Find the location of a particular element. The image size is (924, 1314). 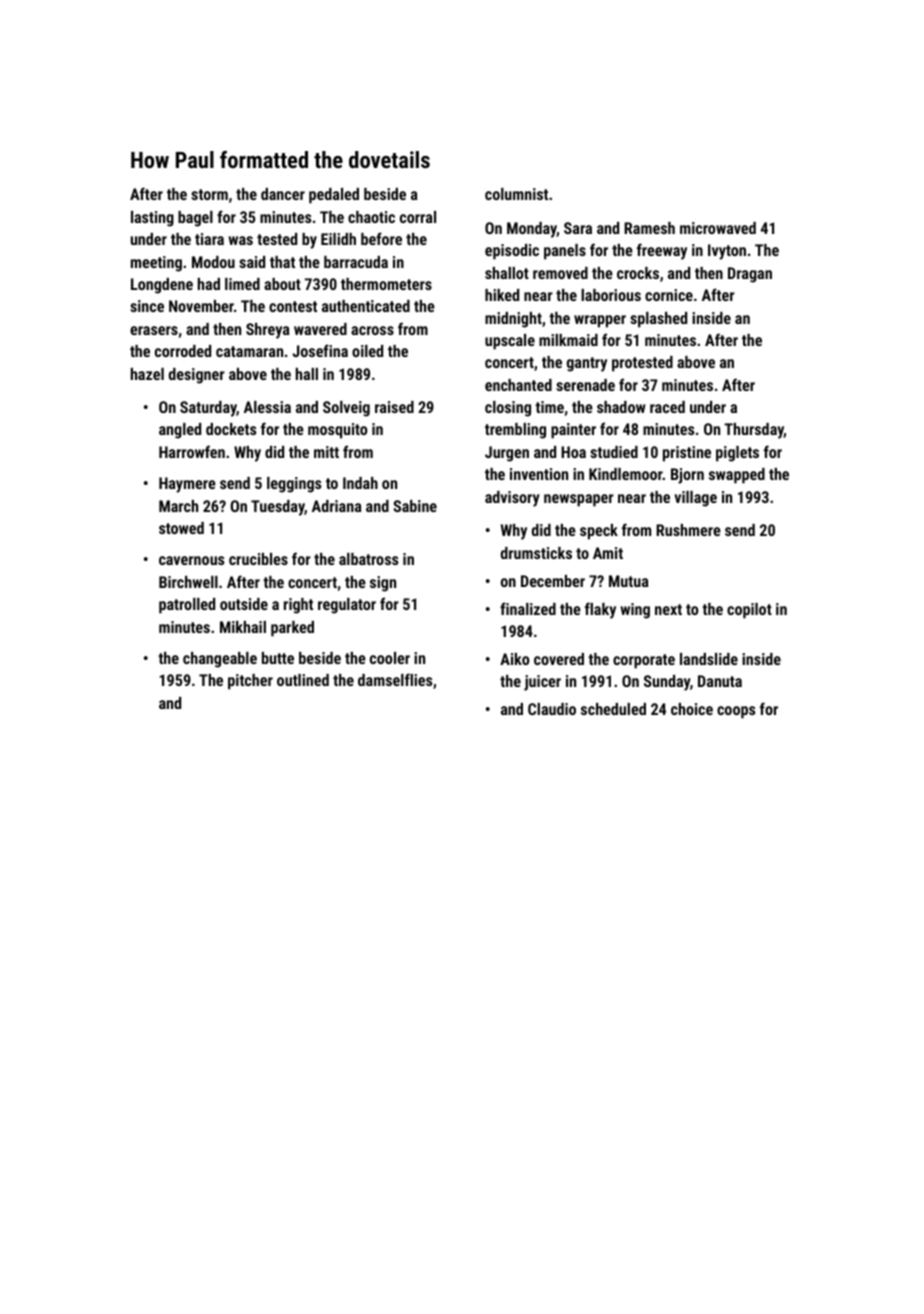

bagel is located at coordinates (195, 219).
